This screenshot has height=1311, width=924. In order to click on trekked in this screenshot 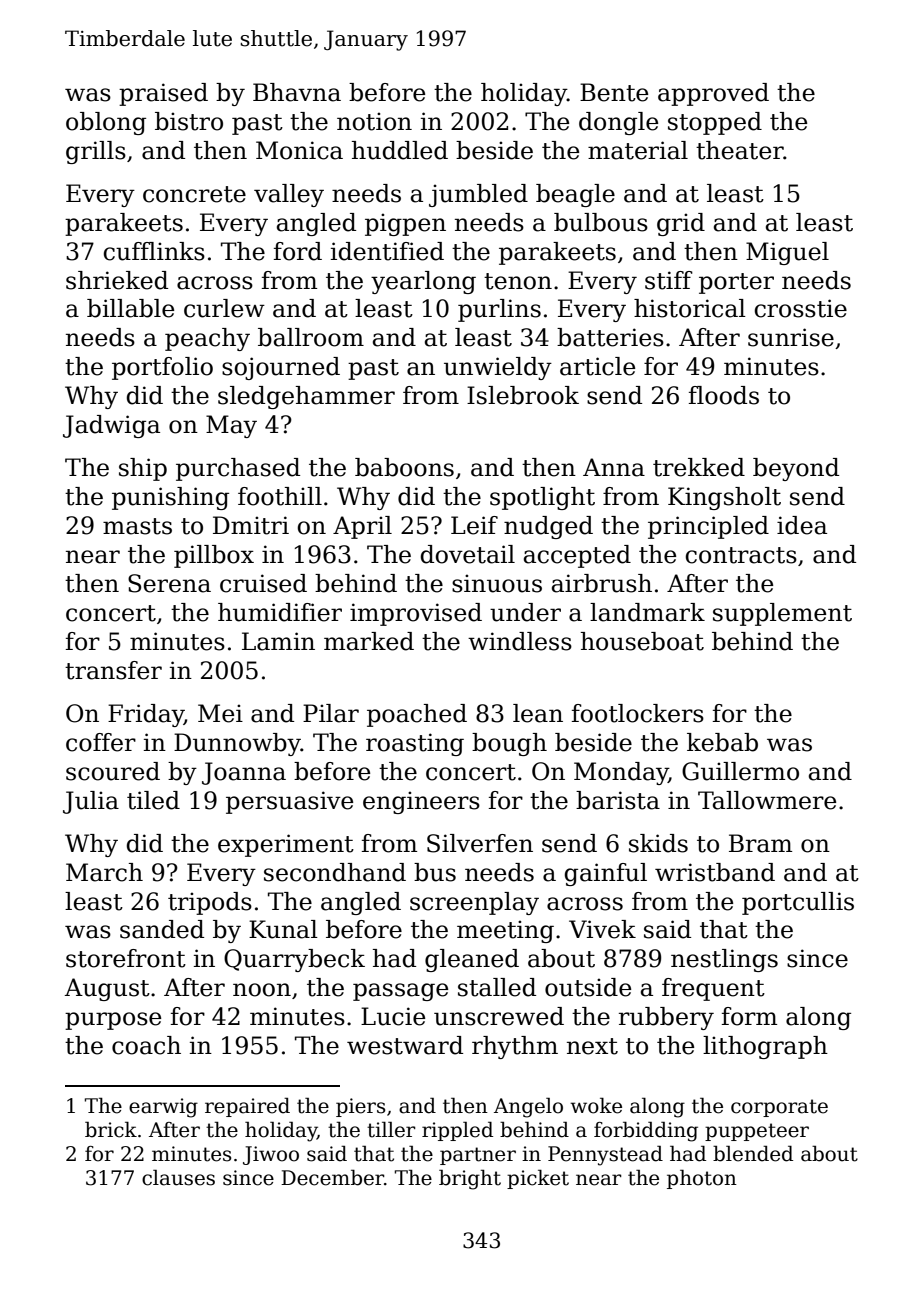, I will do `click(699, 467)`.
